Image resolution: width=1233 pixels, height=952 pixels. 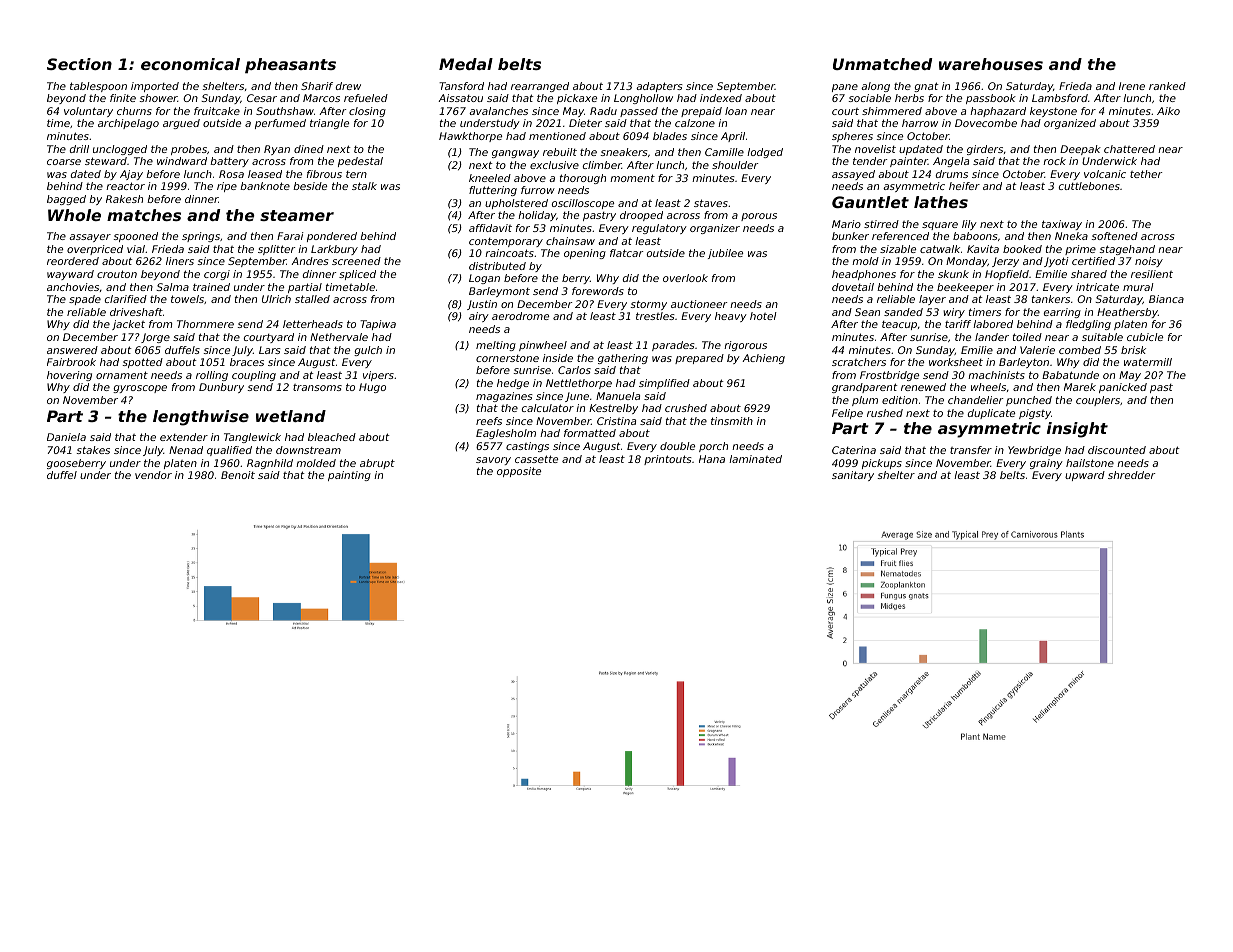 I want to click on economical, so click(x=190, y=64).
